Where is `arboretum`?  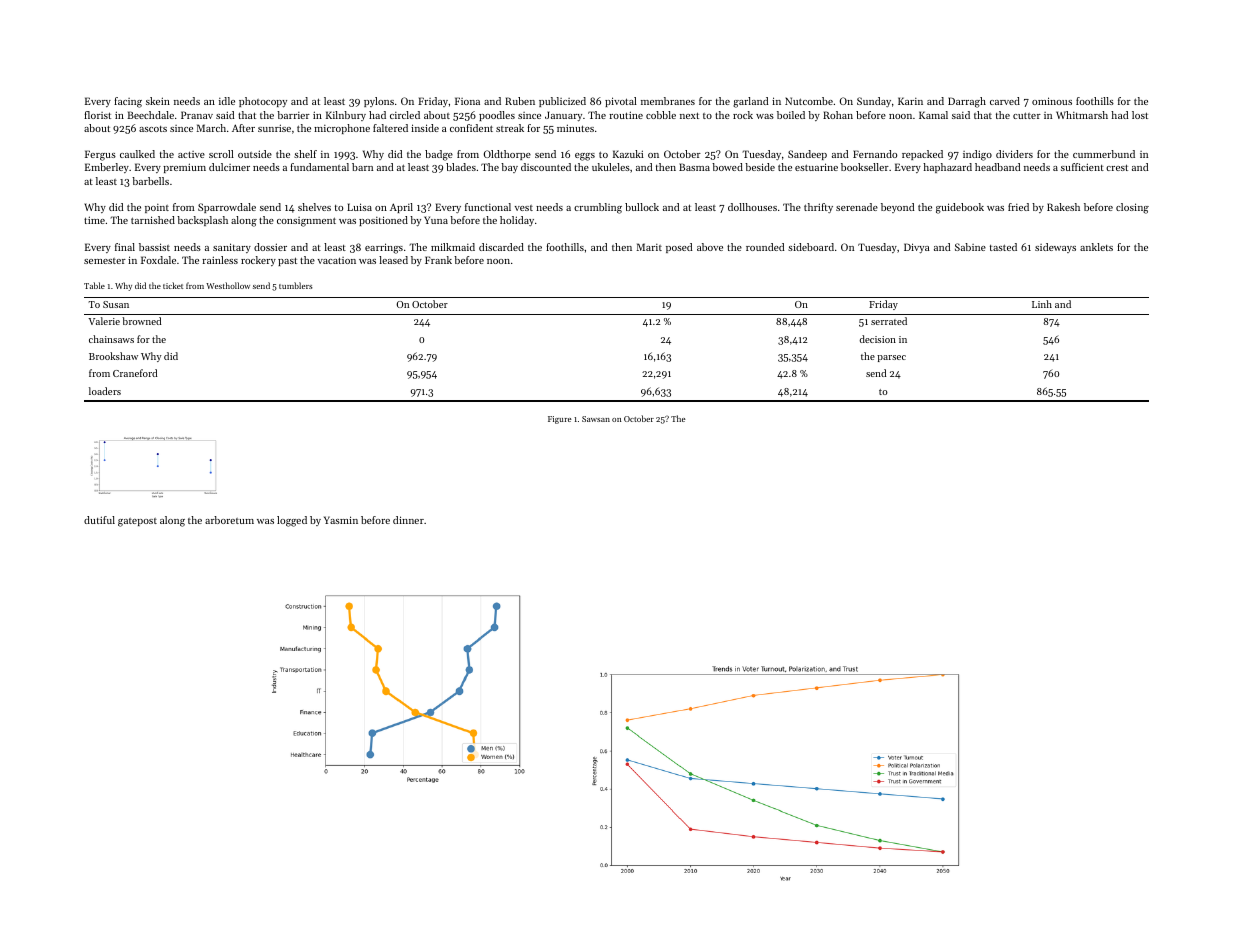
arboretum is located at coordinates (229, 520).
